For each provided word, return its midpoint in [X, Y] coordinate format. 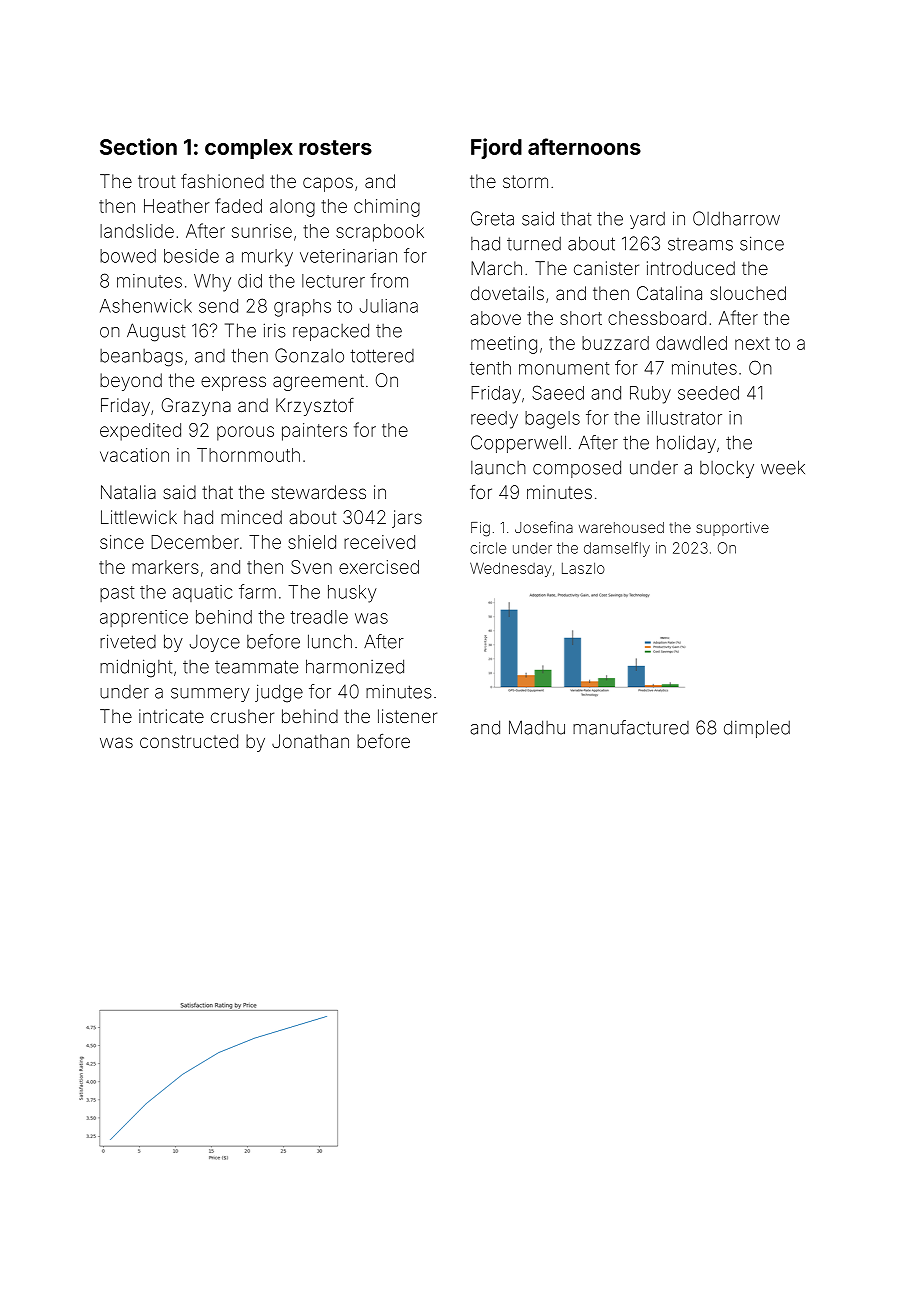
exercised [379, 567]
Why [212, 283]
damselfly [617, 549]
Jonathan [310, 741]
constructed [189, 741]
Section [138, 146]
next [752, 343]
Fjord [496, 148]
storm [525, 181]
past [117, 594]
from [389, 280]
